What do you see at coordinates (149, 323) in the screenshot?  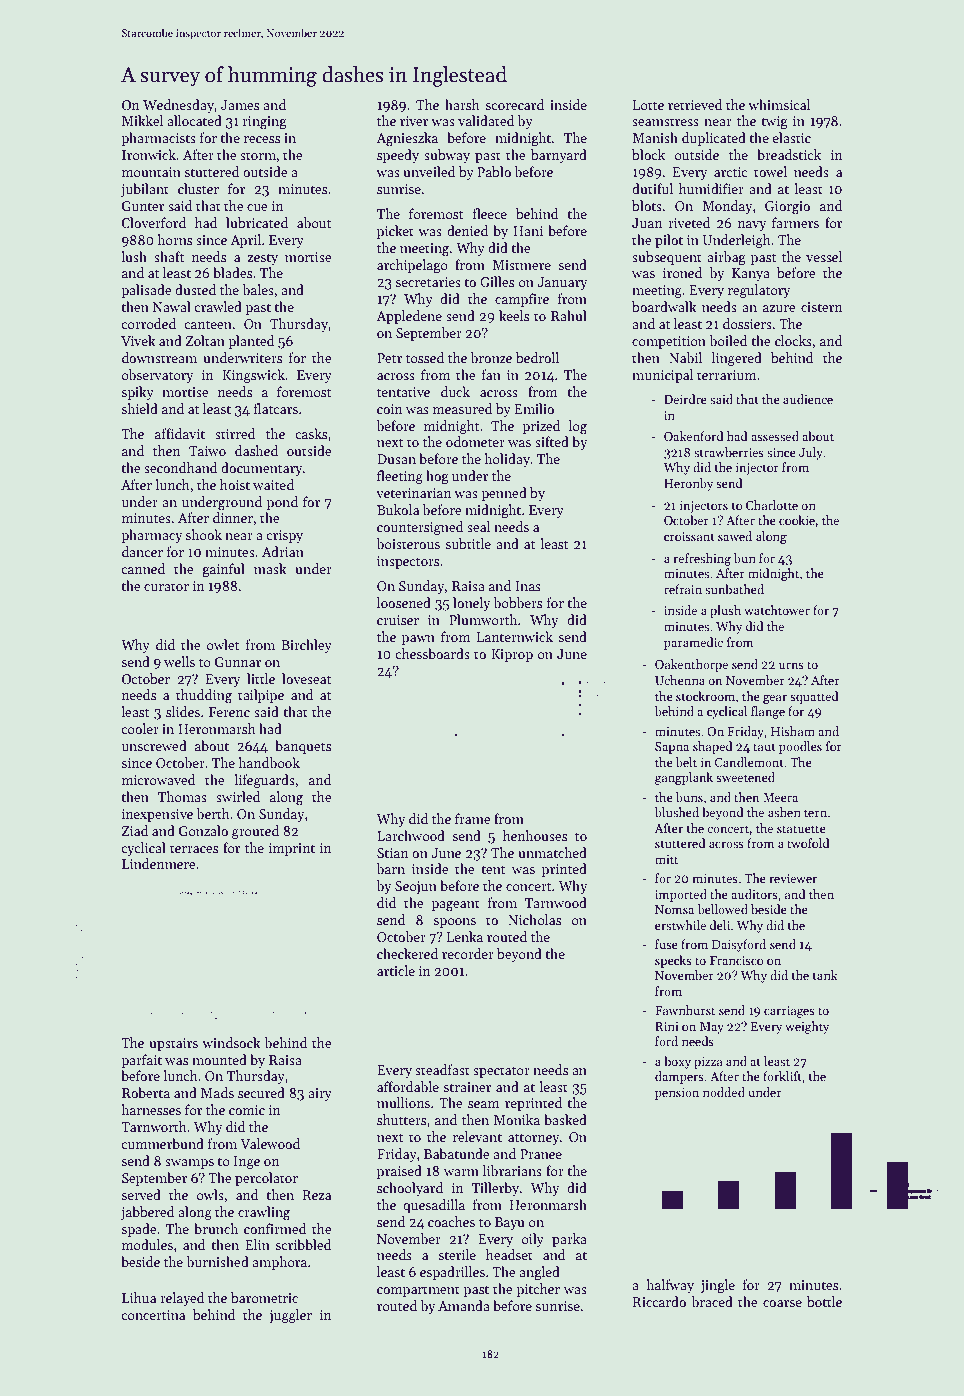 I see `corroded` at bounding box center [149, 323].
